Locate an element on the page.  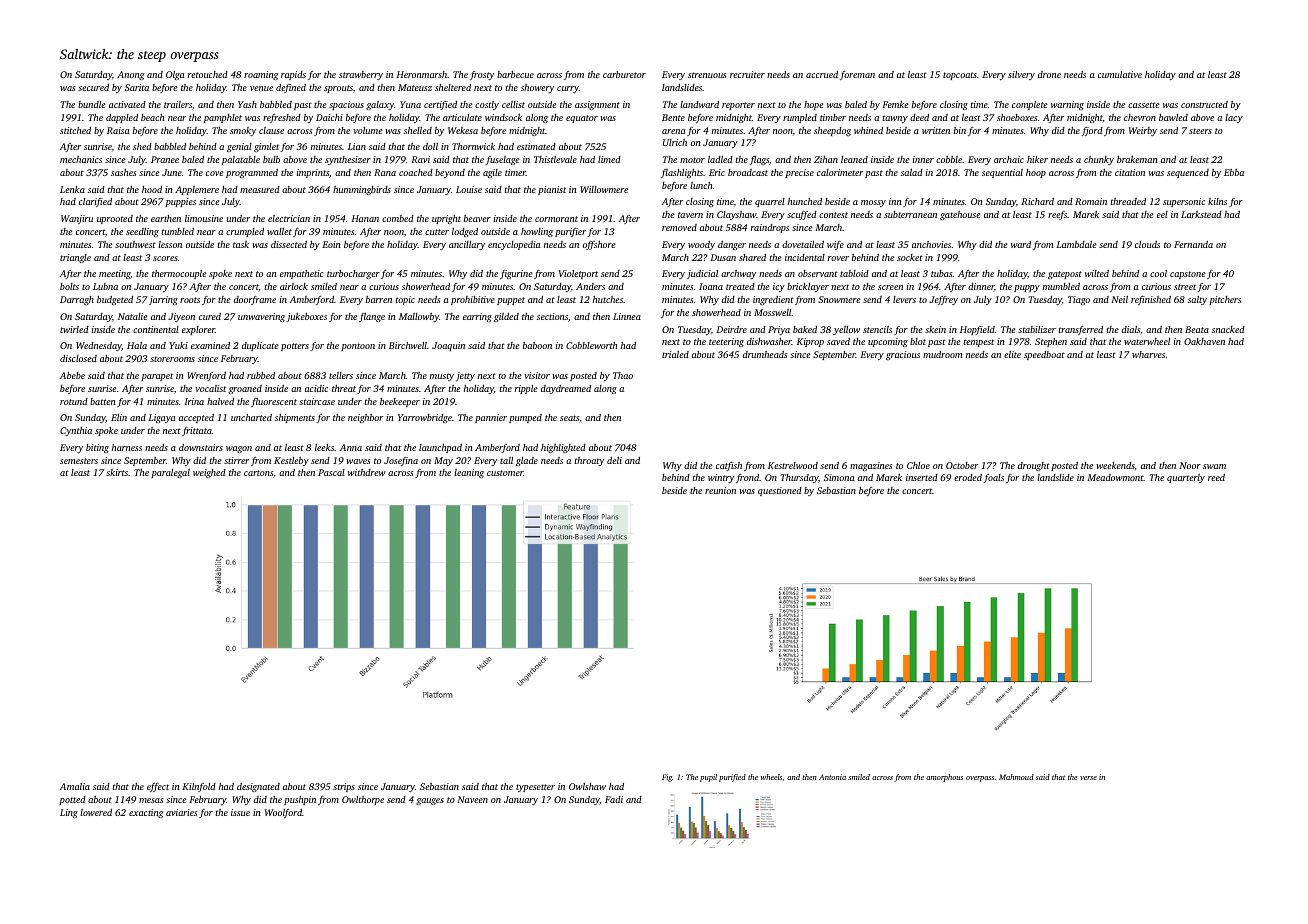
recruiter is located at coordinates (747, 74).
